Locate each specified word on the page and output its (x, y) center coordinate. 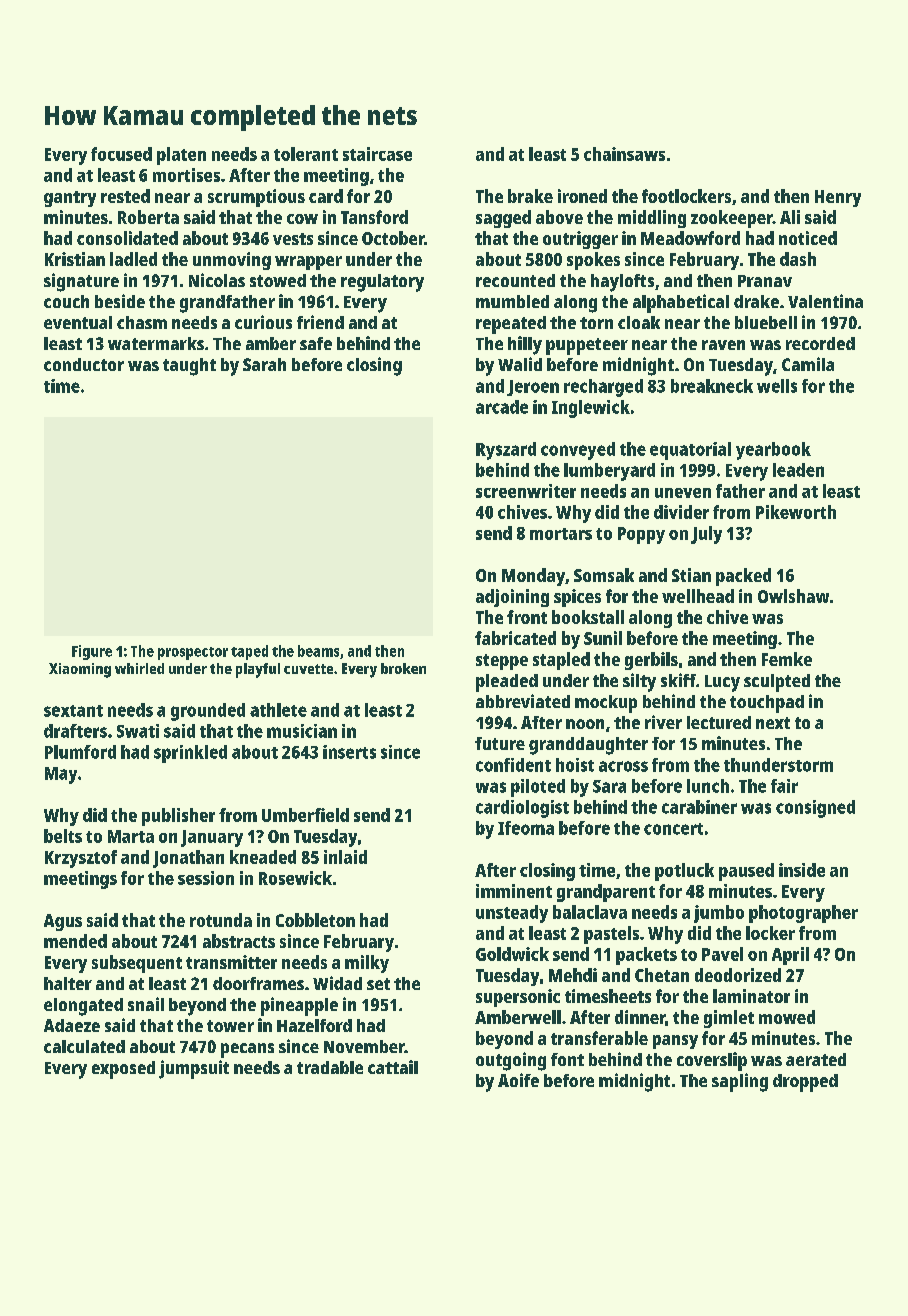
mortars (561, 534)
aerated (816, 1059)
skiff (678, 680)
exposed (123, 1070)
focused (121, 154)
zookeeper (732, 219)
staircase (377, 154)
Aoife (518, 1080)
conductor (84, 364)
